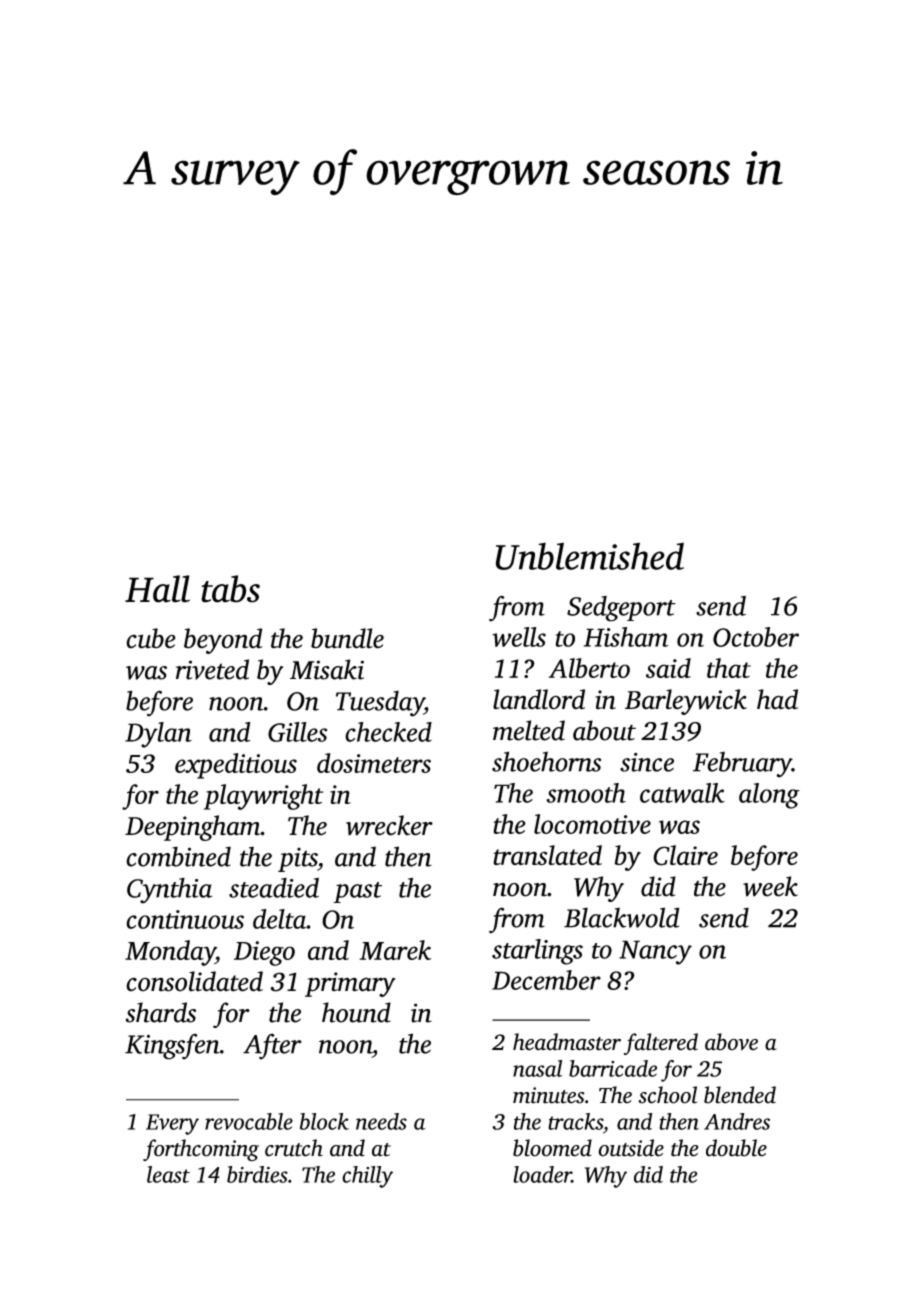  I want to click on tabs, so click(230, 589).
